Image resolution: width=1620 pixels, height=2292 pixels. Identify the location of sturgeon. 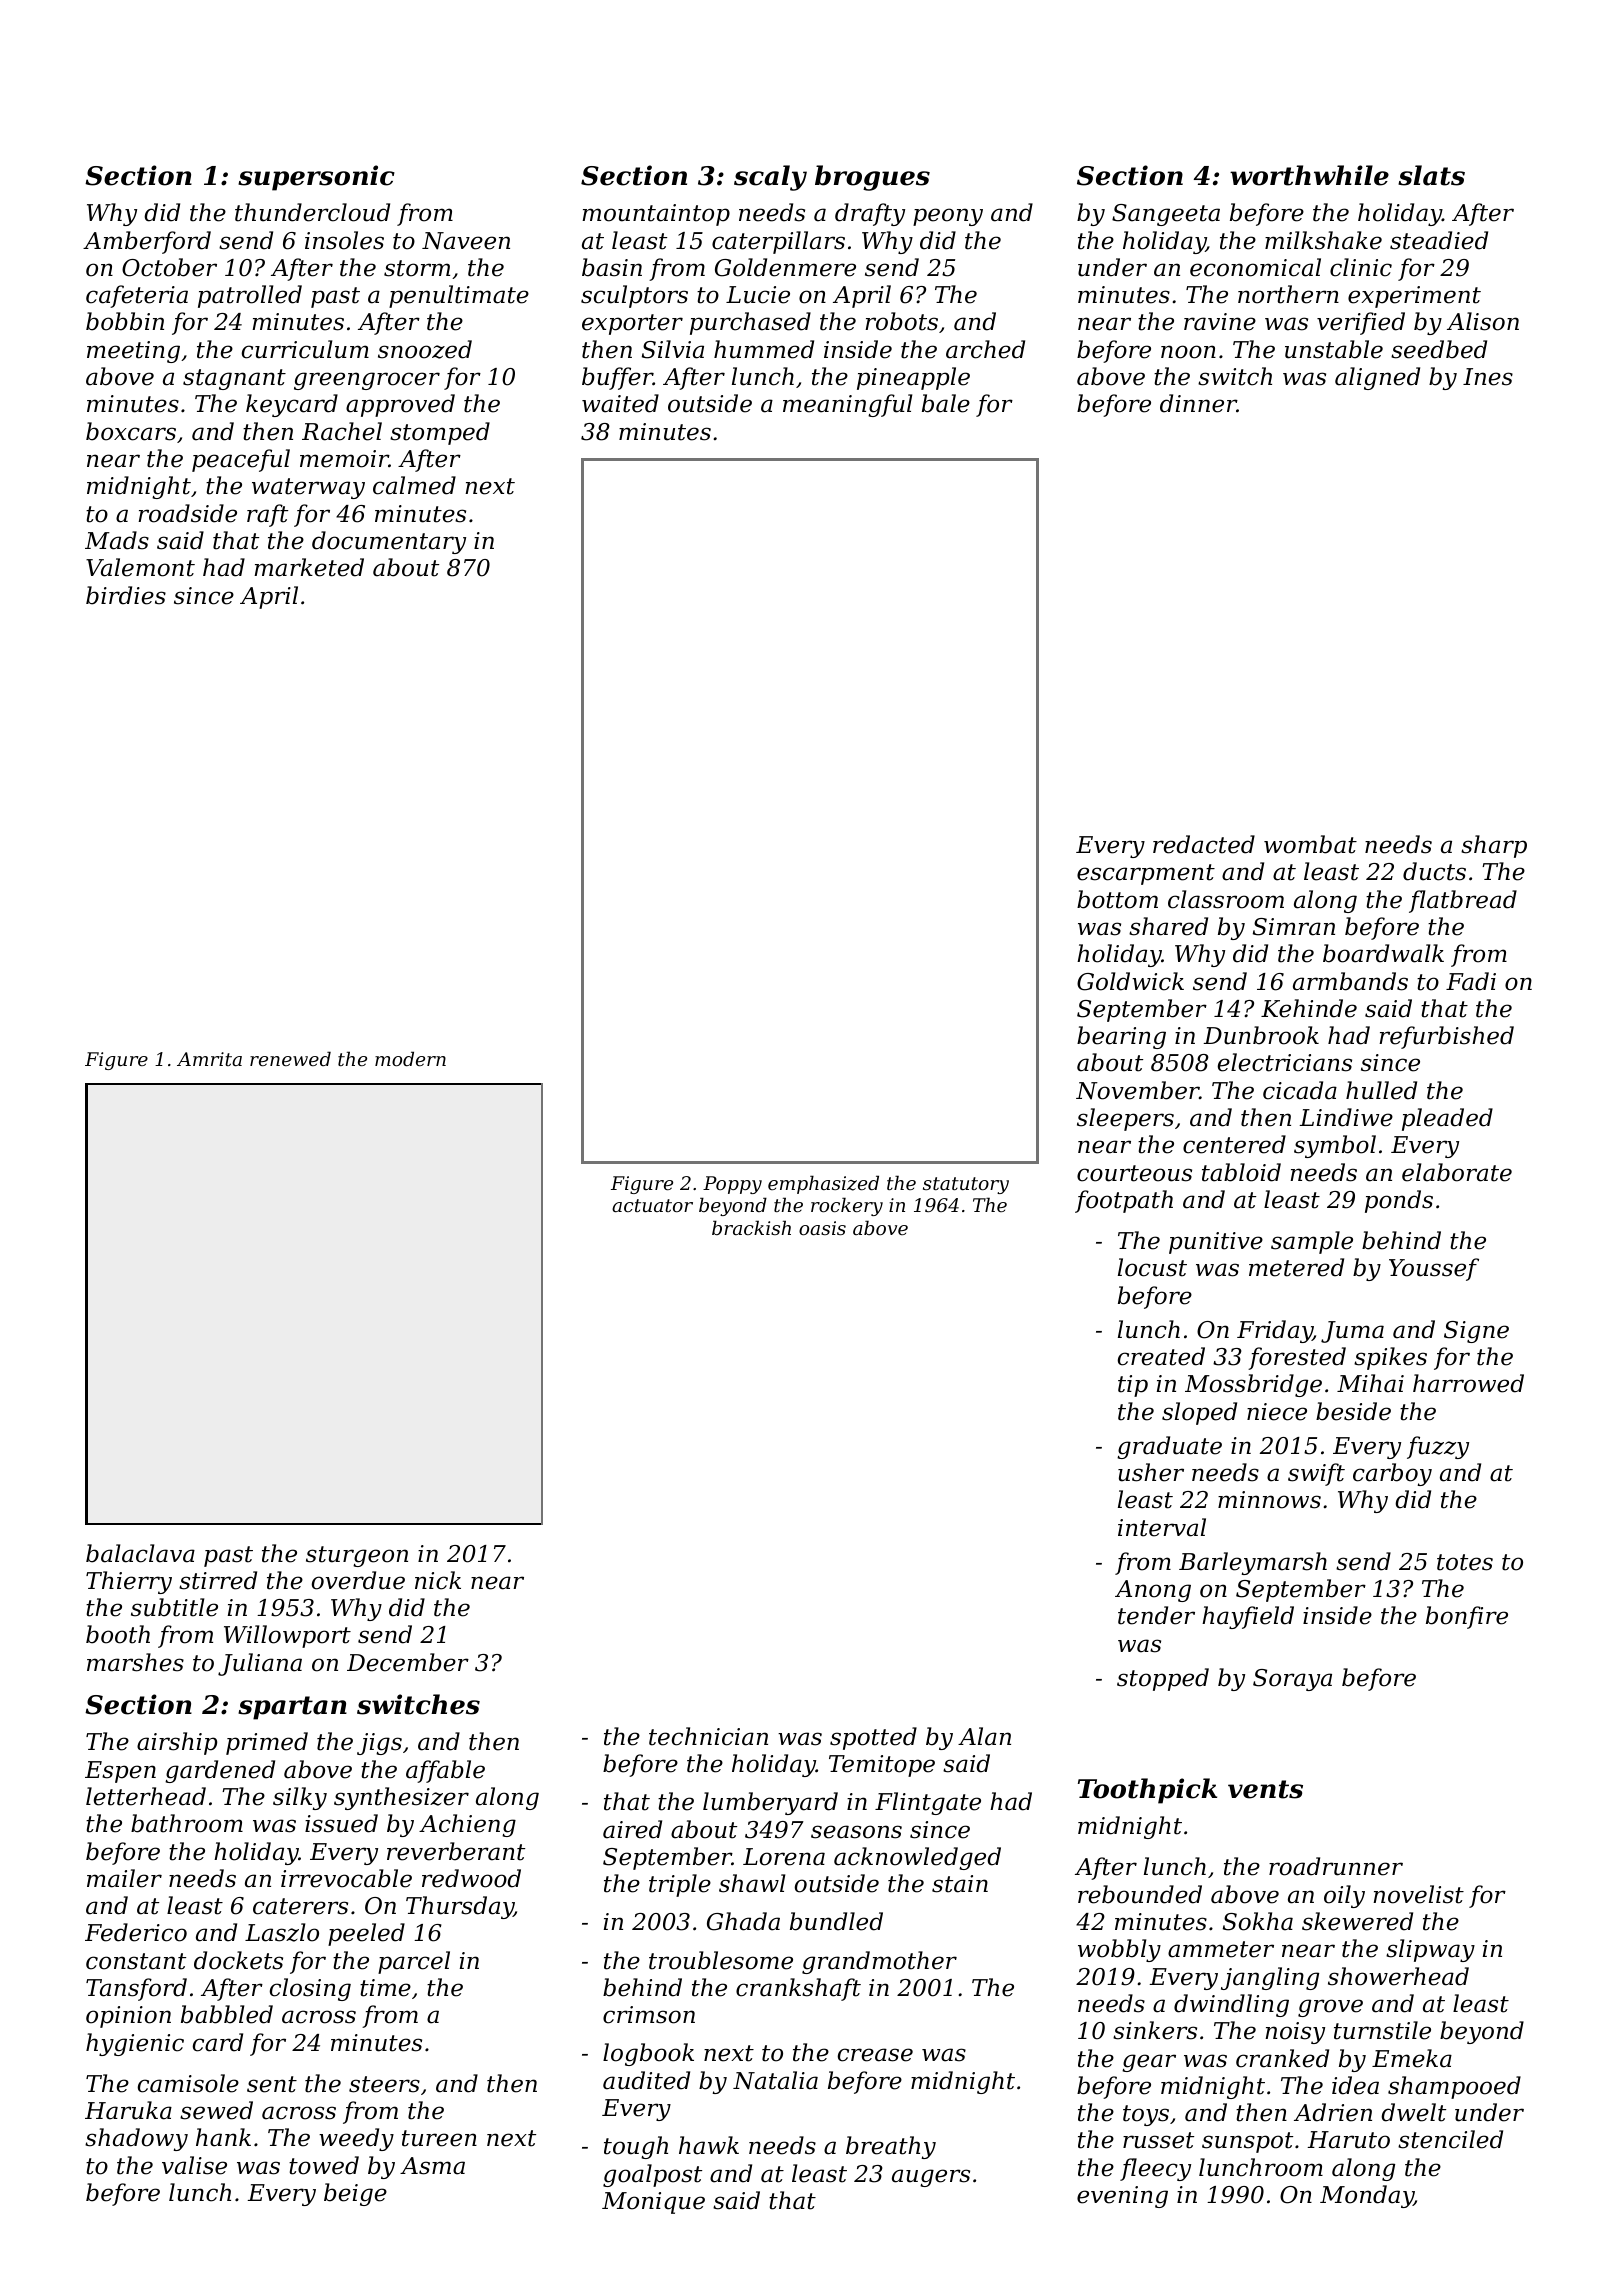
(357, 1556).
